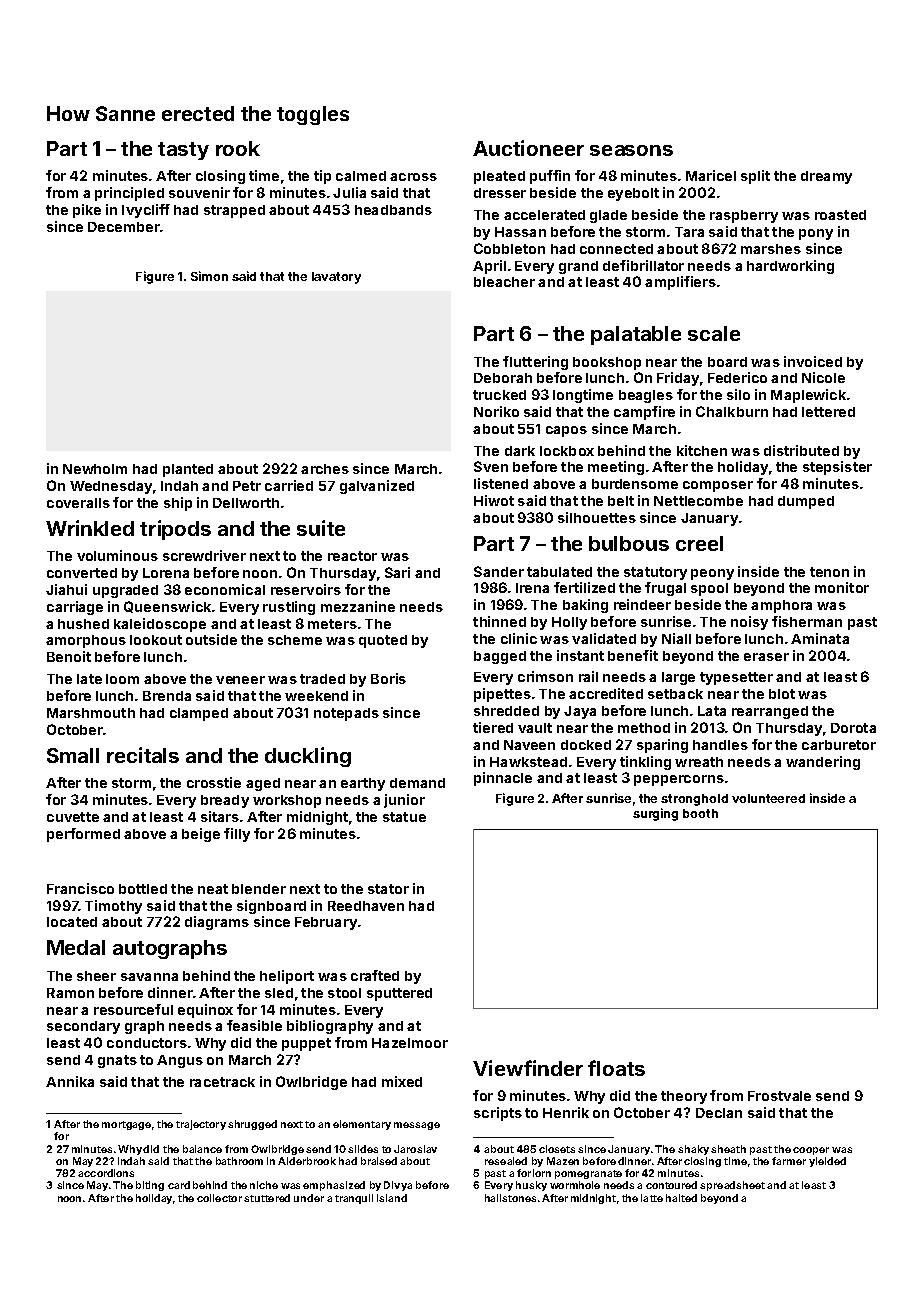  What do you see at coordinates (183, 151) in the screenshot?
I see `tasty` at bounding box center [183, 151].
